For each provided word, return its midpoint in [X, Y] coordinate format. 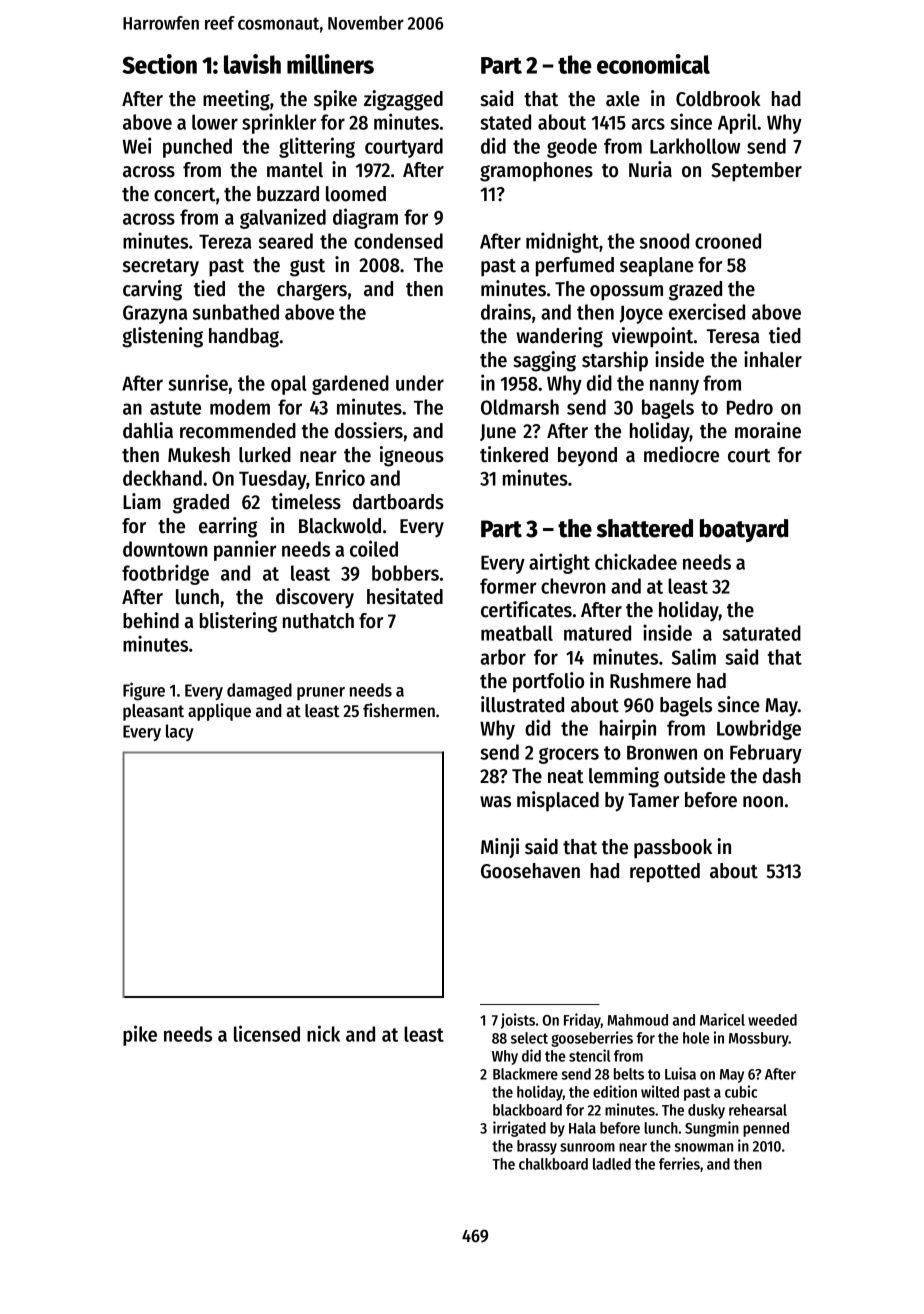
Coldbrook [718, 99]
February [766, 754]
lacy [180, 732]
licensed [267, 1033]
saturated [762, 633]
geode [572, 148]
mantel [295, 170]
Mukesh [199, 455]
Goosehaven [530, 871]
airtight [559, 563]
